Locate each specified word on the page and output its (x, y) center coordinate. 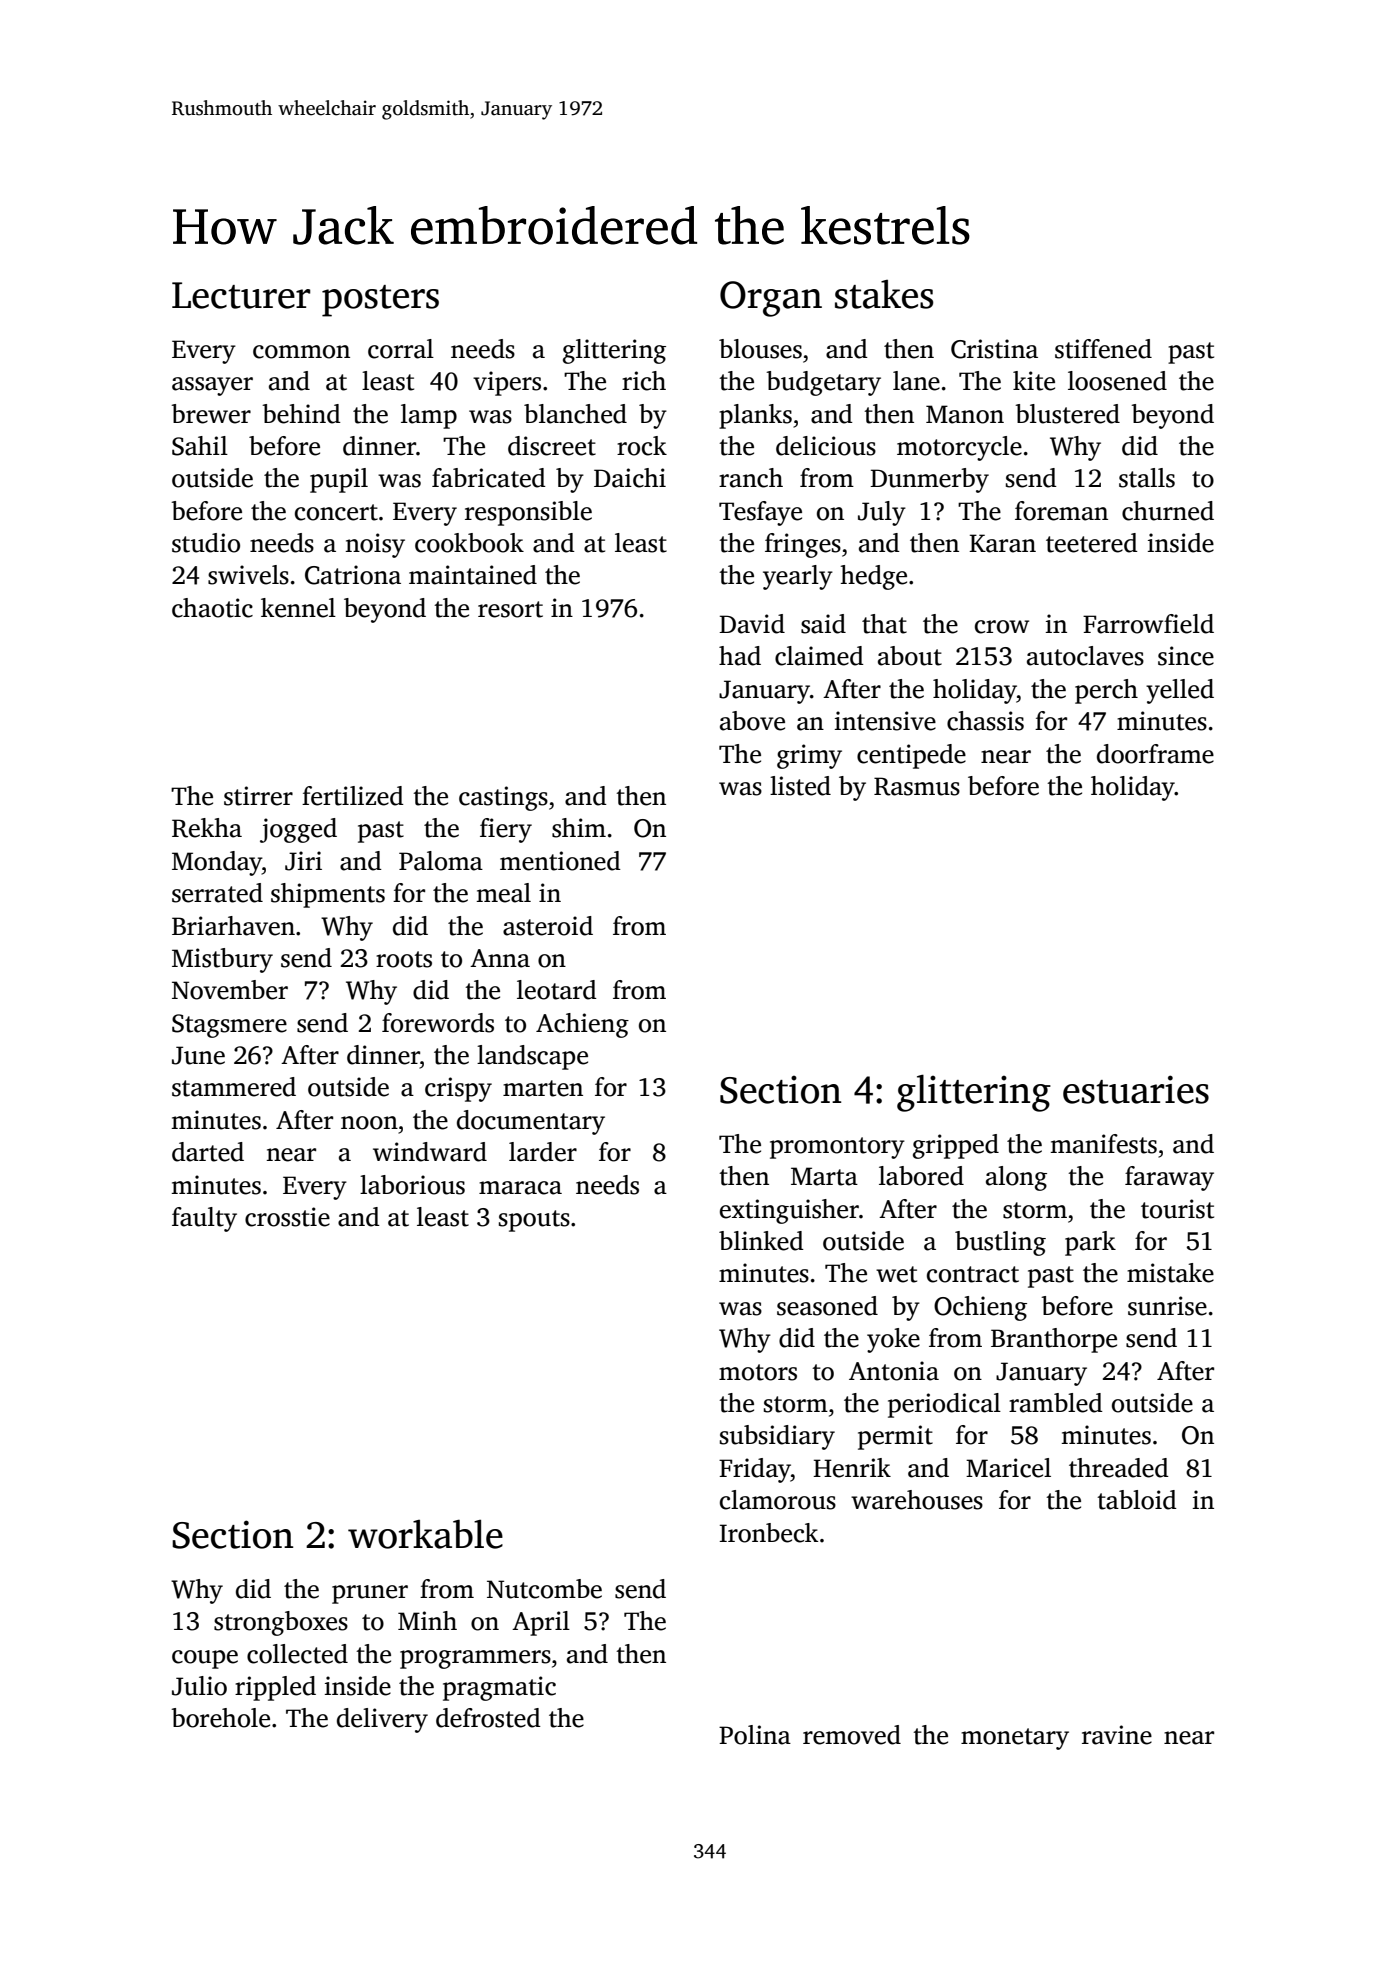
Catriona (353, 575)
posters (380, 301)
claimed (819, 656)
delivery (382, 1720)
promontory (837, 1148)
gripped (956, 1146)
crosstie (287, 1217)
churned (1168, 511)
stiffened (1103, 349)
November (230, 990)
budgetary (823, 383)
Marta (824, 1176)
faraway (1169, 1178)
